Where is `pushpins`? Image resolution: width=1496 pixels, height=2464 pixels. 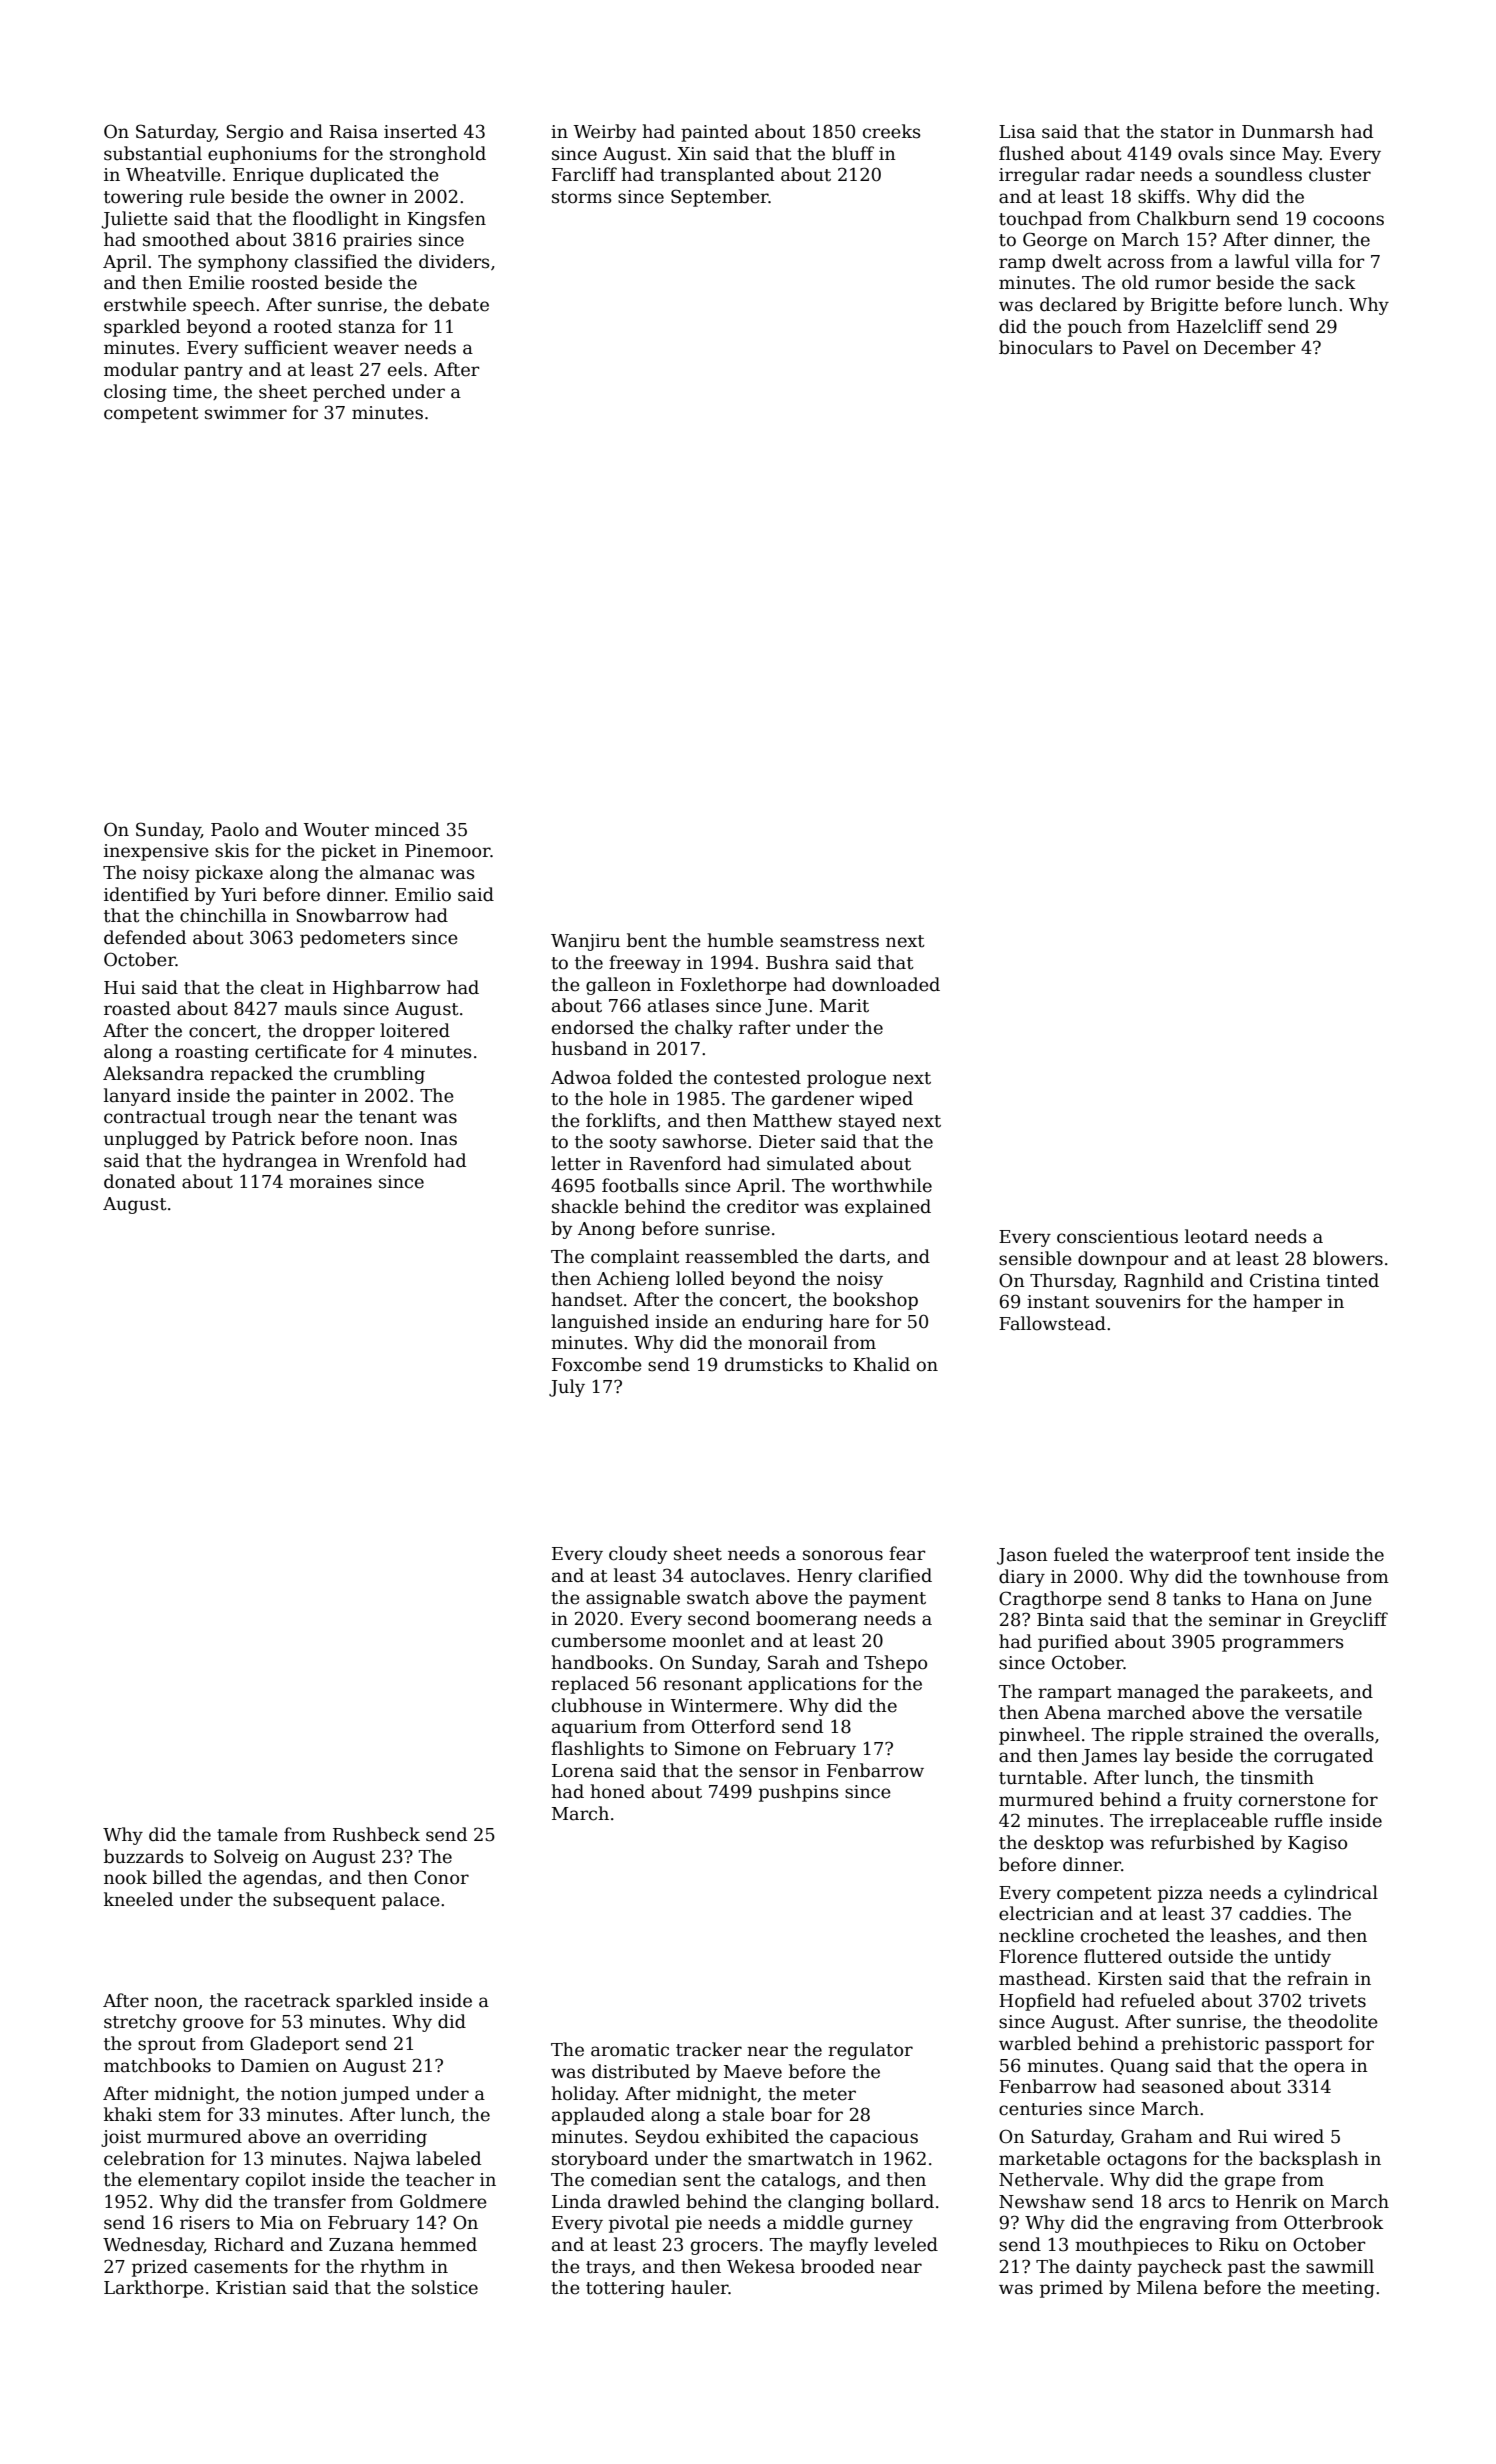 pushpins is located at coordinates (799, 1793).
